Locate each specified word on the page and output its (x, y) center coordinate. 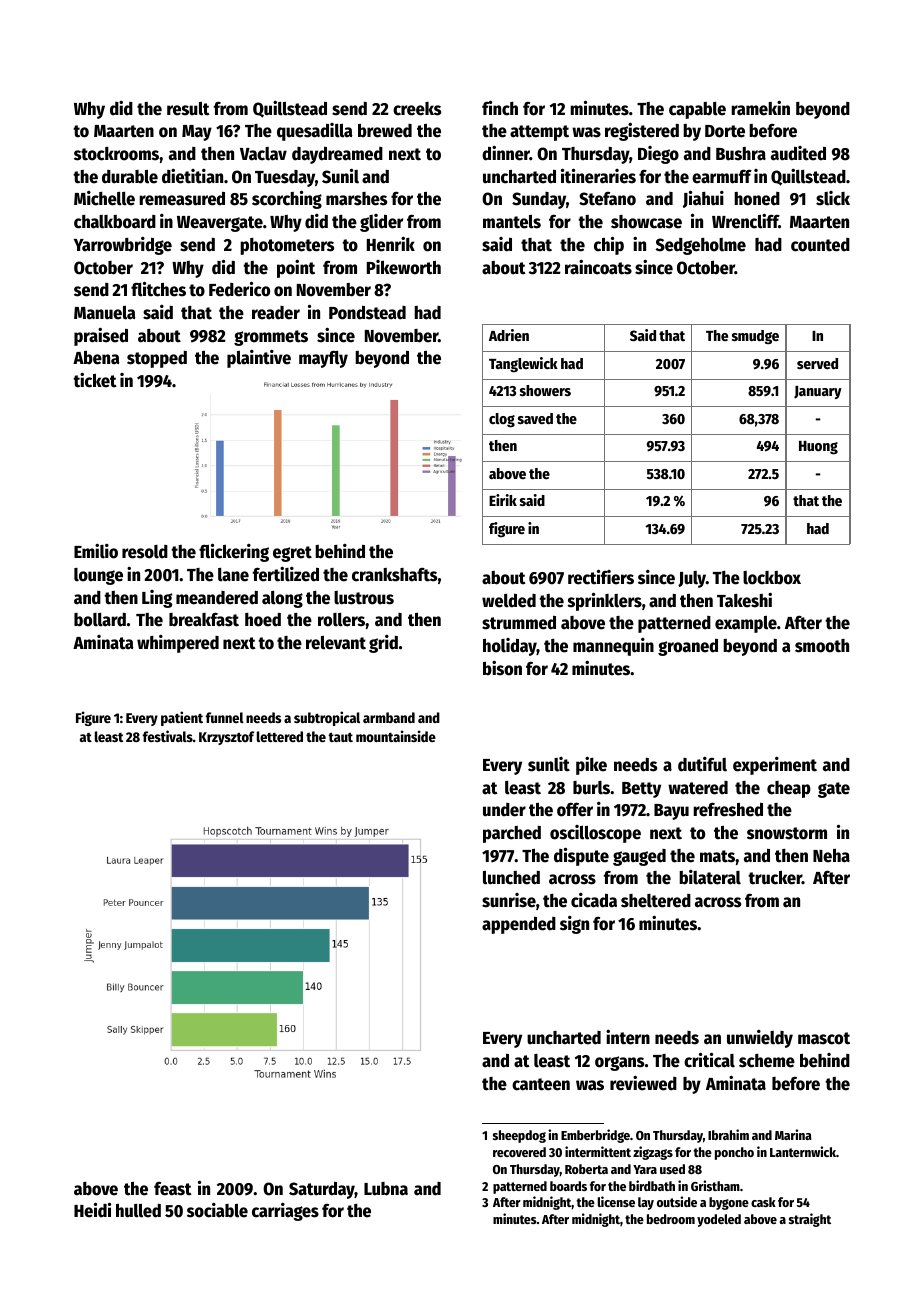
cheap (789, 789)
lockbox (772, 578)
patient (182, 718)
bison (502, 668)
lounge (98, 576)
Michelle (104, 198)
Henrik (391, 244)
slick (833, 198)
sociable (217, 1210)
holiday (510, 647)
